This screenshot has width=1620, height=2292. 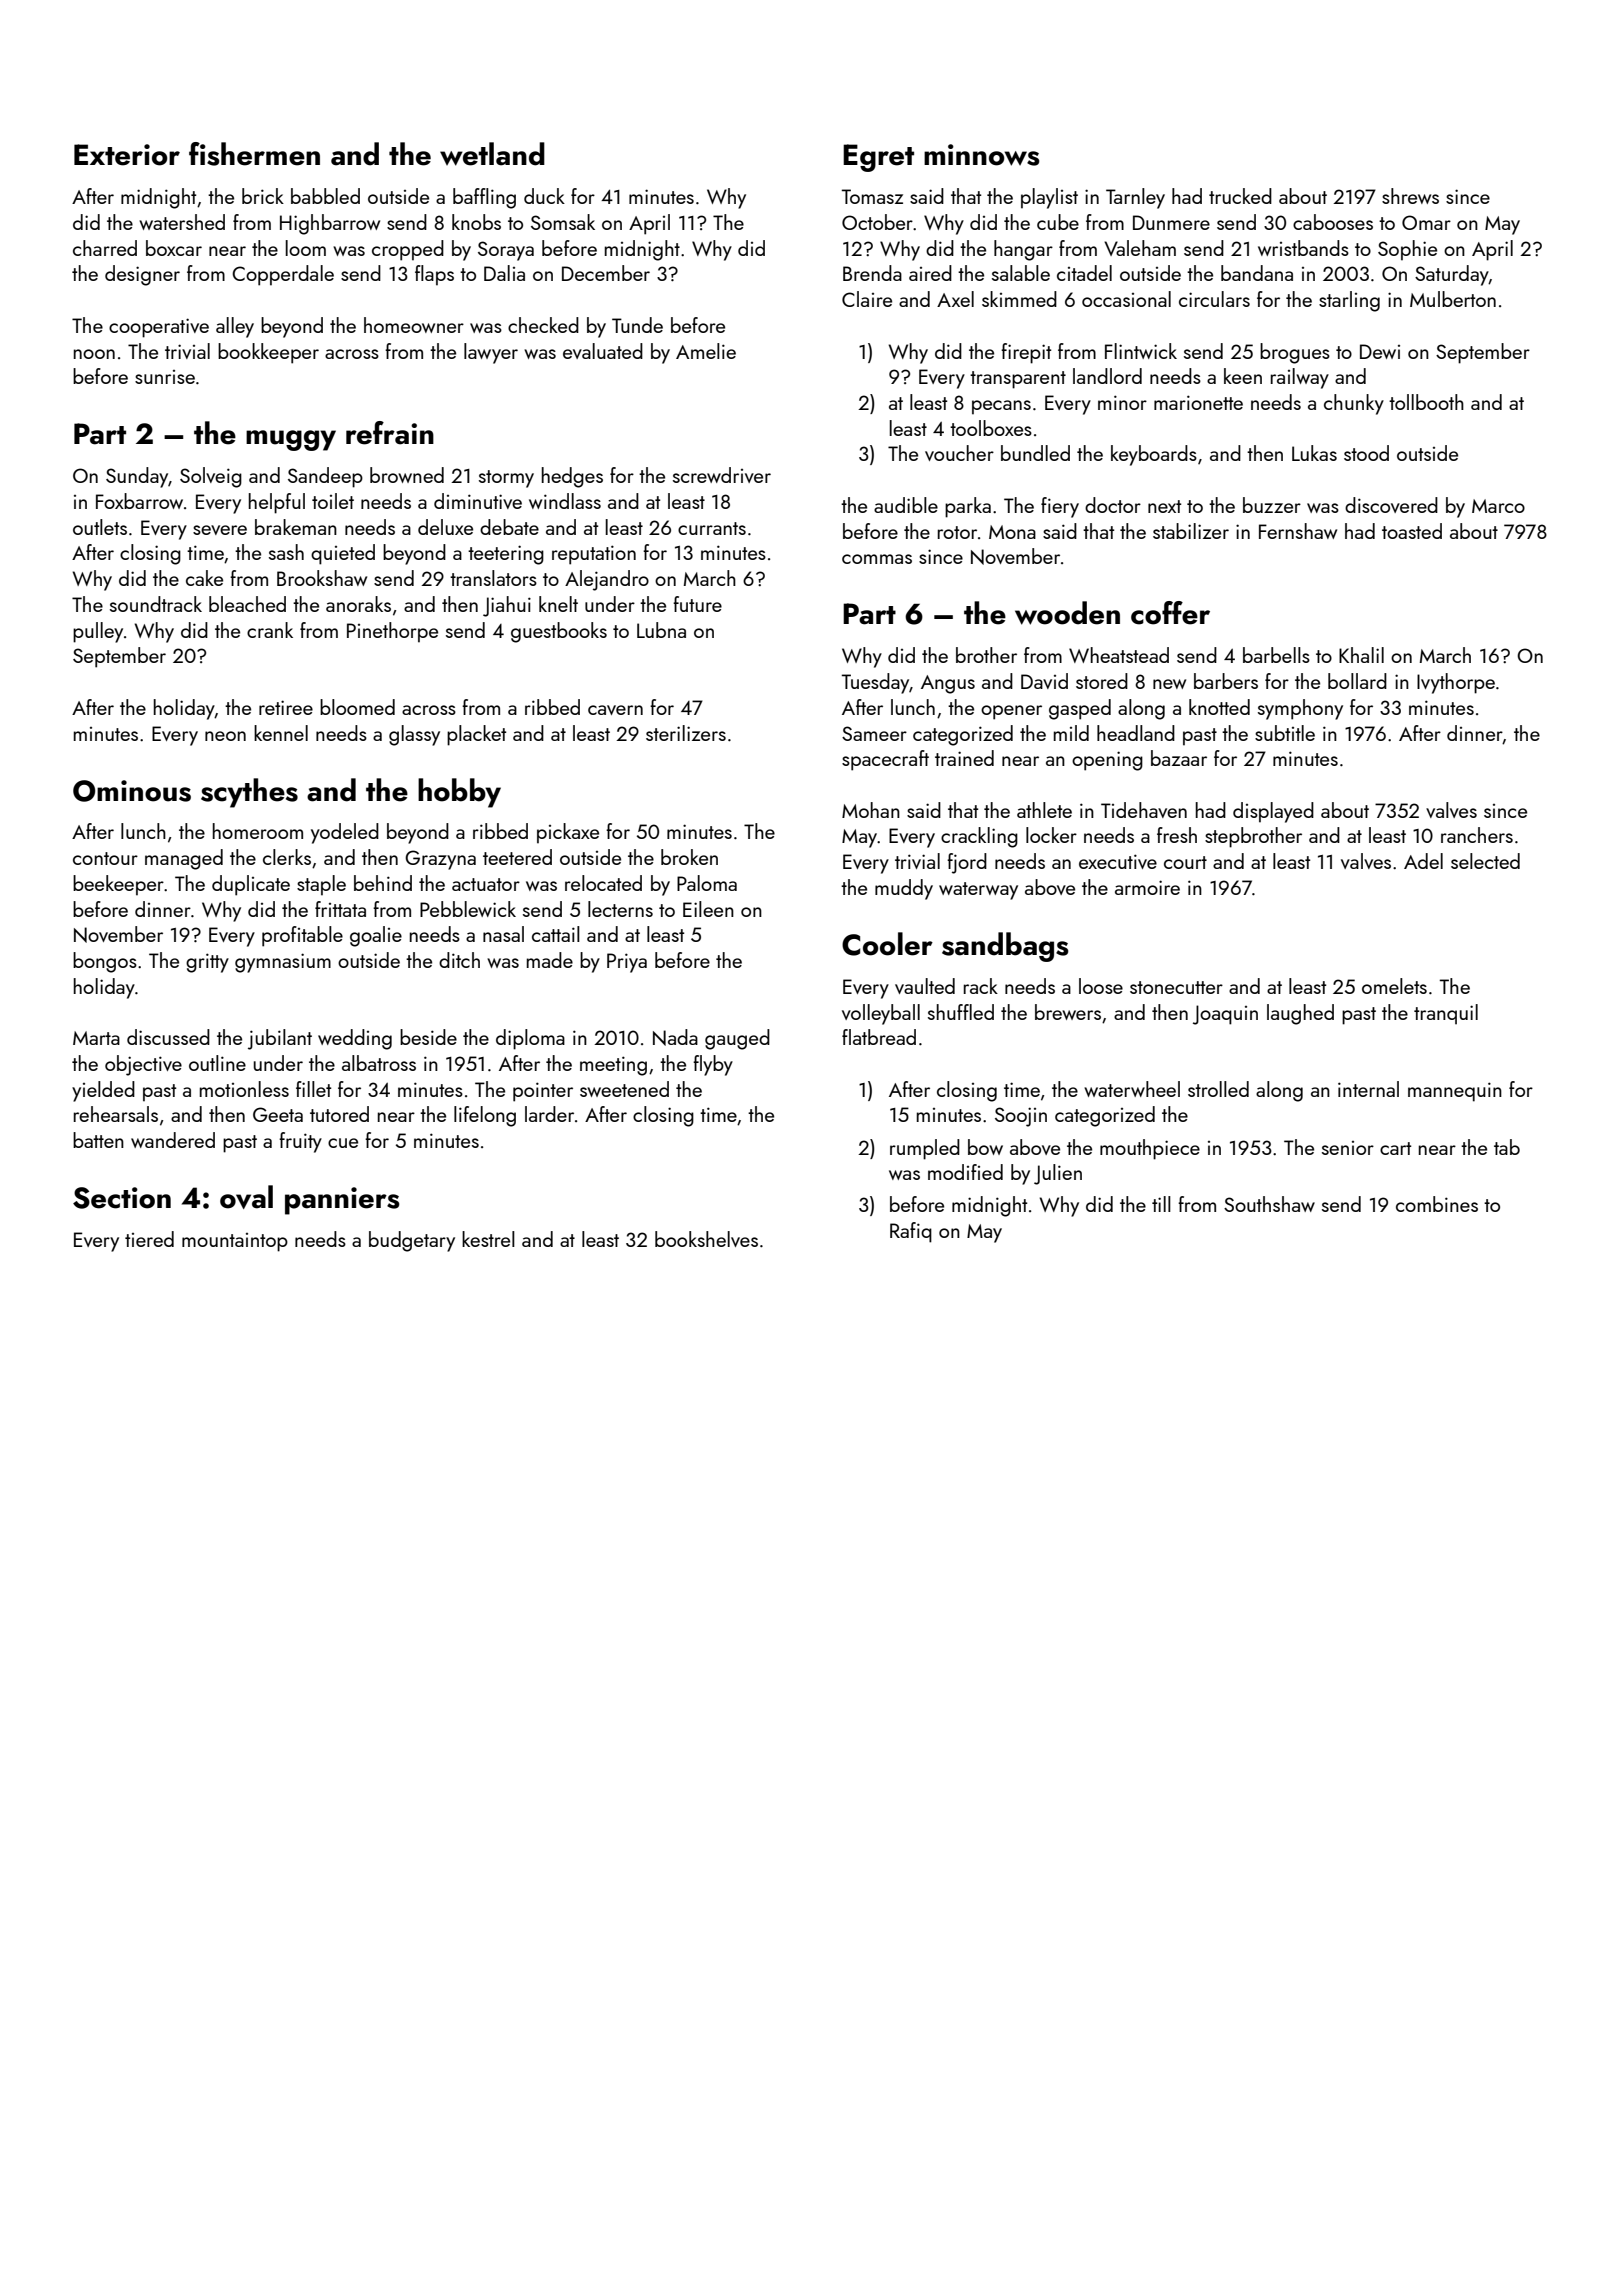 I want to click on mountaintop, so click(x=235, y=1242).
